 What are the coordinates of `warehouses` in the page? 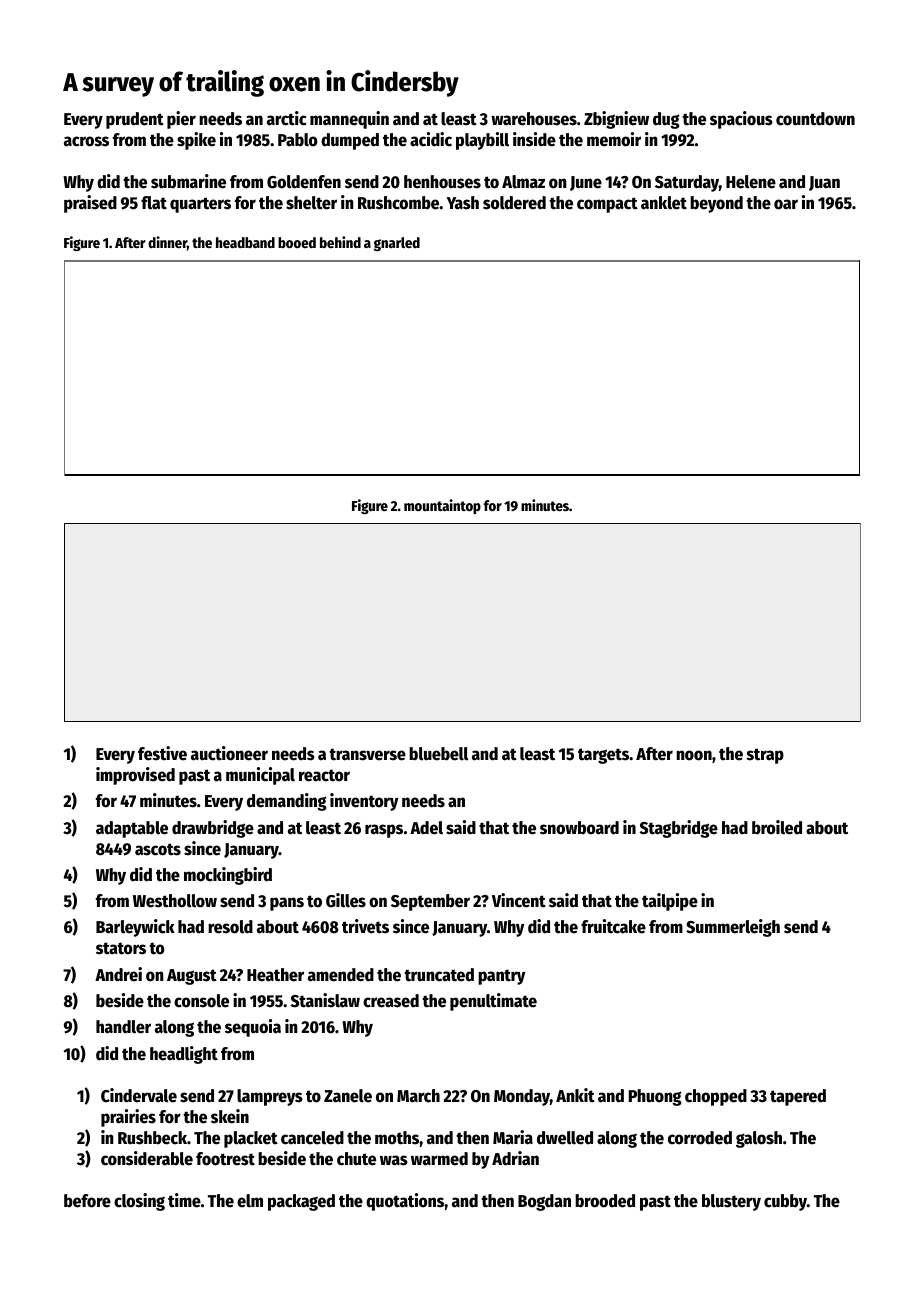 It's located at (534, 119).
